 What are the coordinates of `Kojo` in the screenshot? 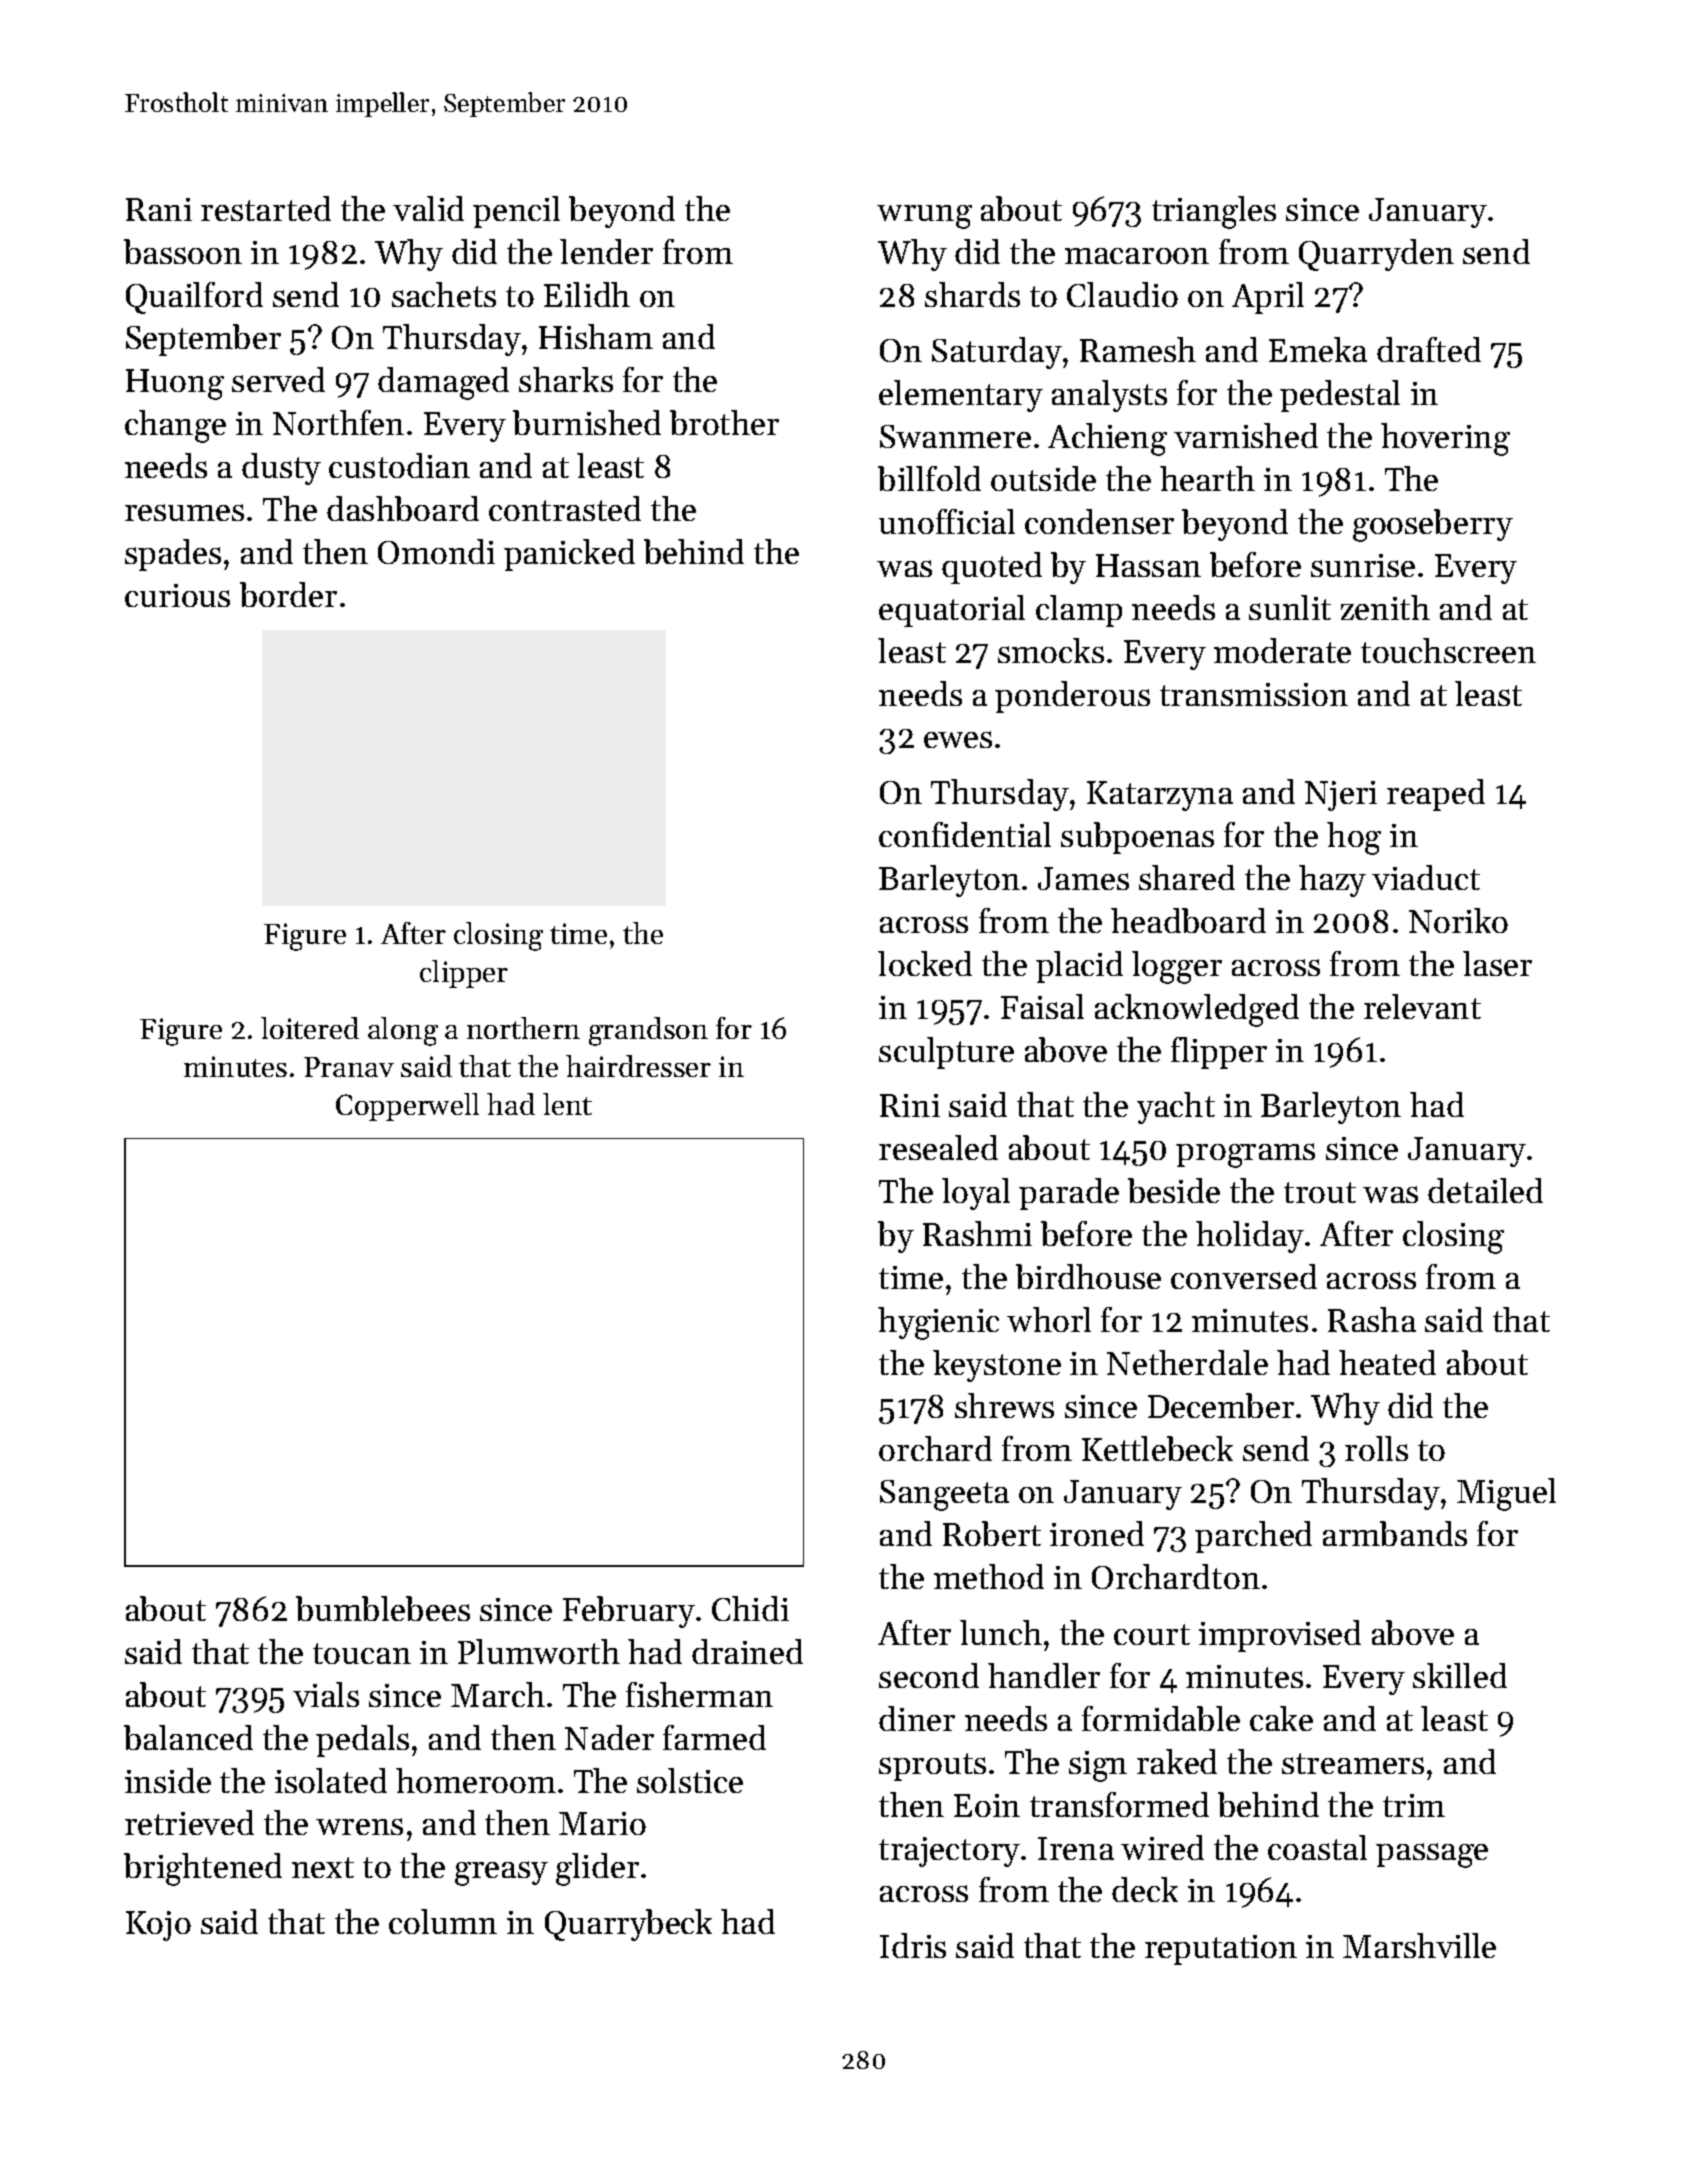 It's located at (158, 1926).
